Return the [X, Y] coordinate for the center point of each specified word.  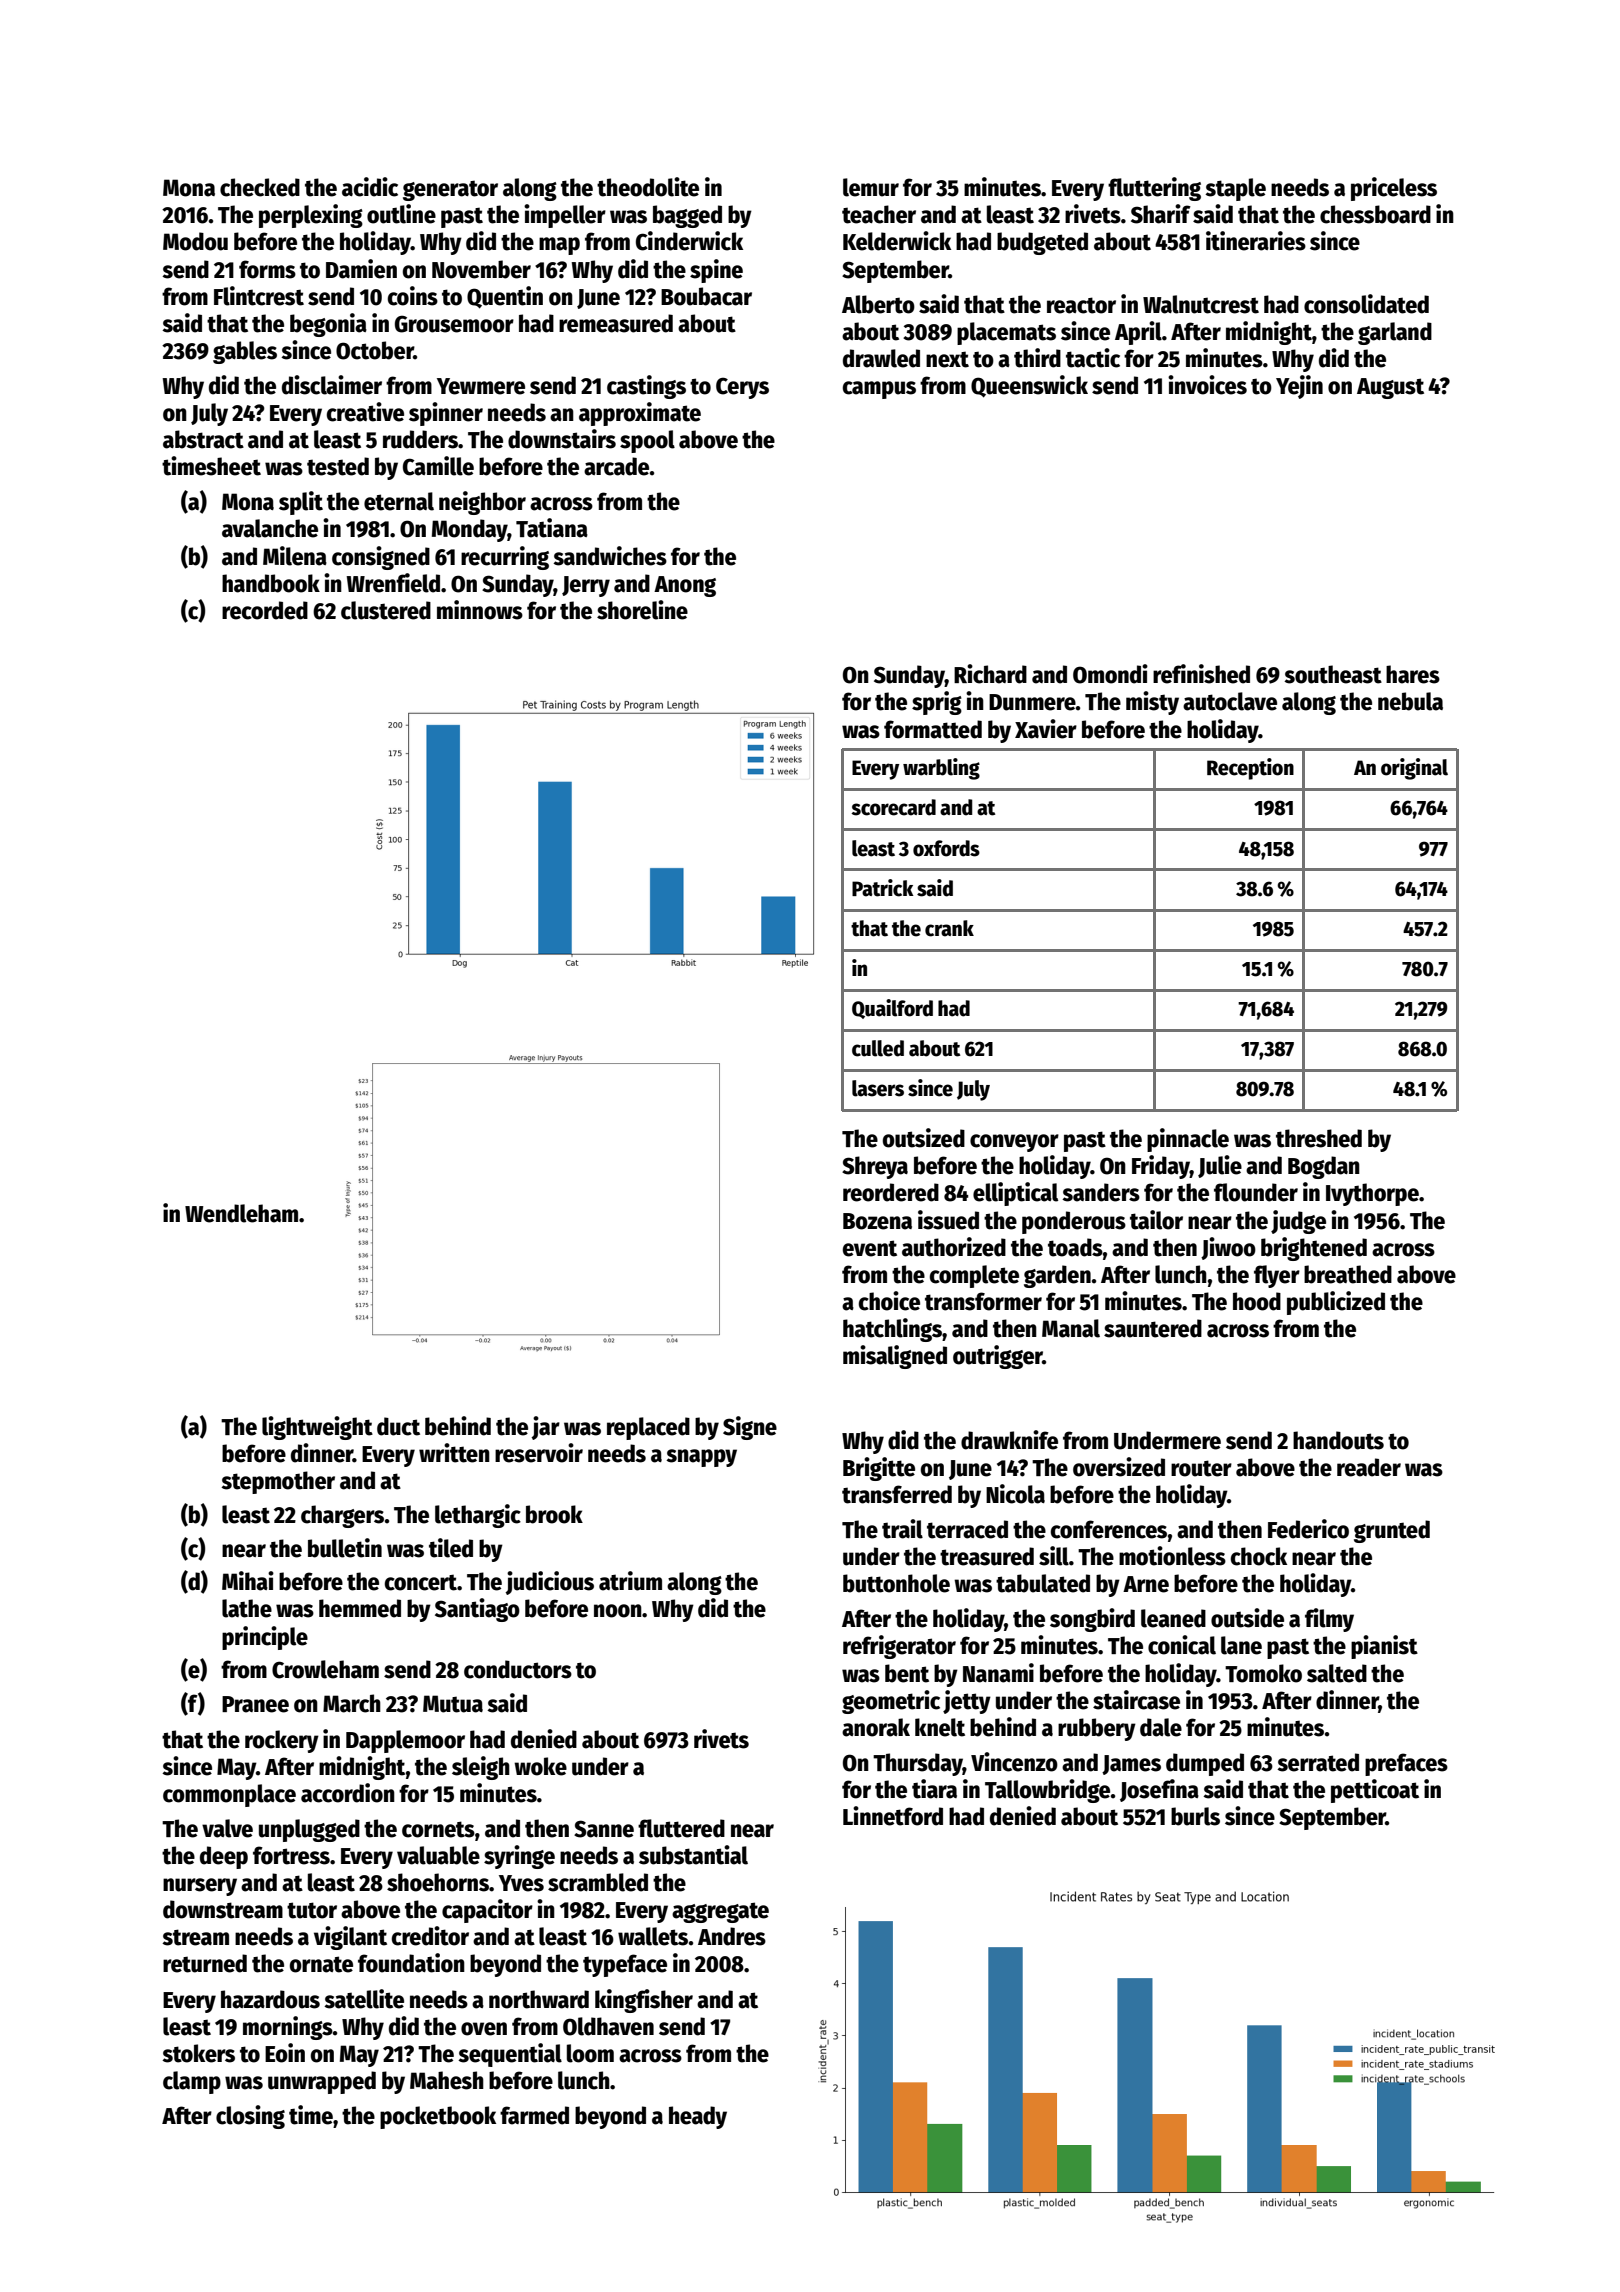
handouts [1338, 1440]
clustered [386, 610]
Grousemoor [454, 324]
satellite [364, 1999]
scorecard [893, 807]
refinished [1201, 674]
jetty [967, 1702]
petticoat [1375, 1791]
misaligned [895, 1357]
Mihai [248, 1581]
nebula [1410, 701]
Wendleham [241, 1213]
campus [879, 390]
